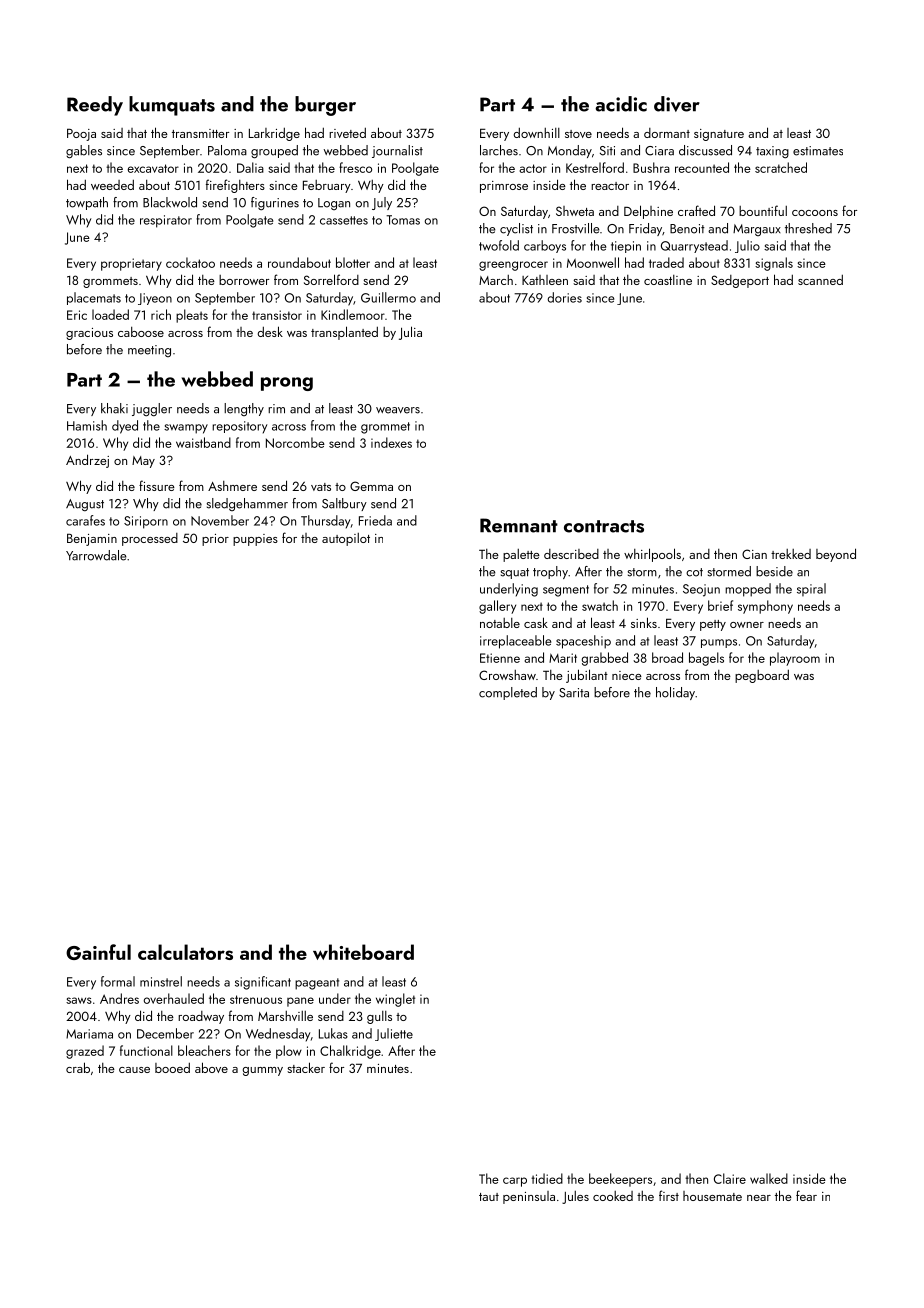 The width and height of the screenshot is (924, 1308). Describe the element at coordinates (818, 151) in the screenshot. I see `estimates` at that location.
